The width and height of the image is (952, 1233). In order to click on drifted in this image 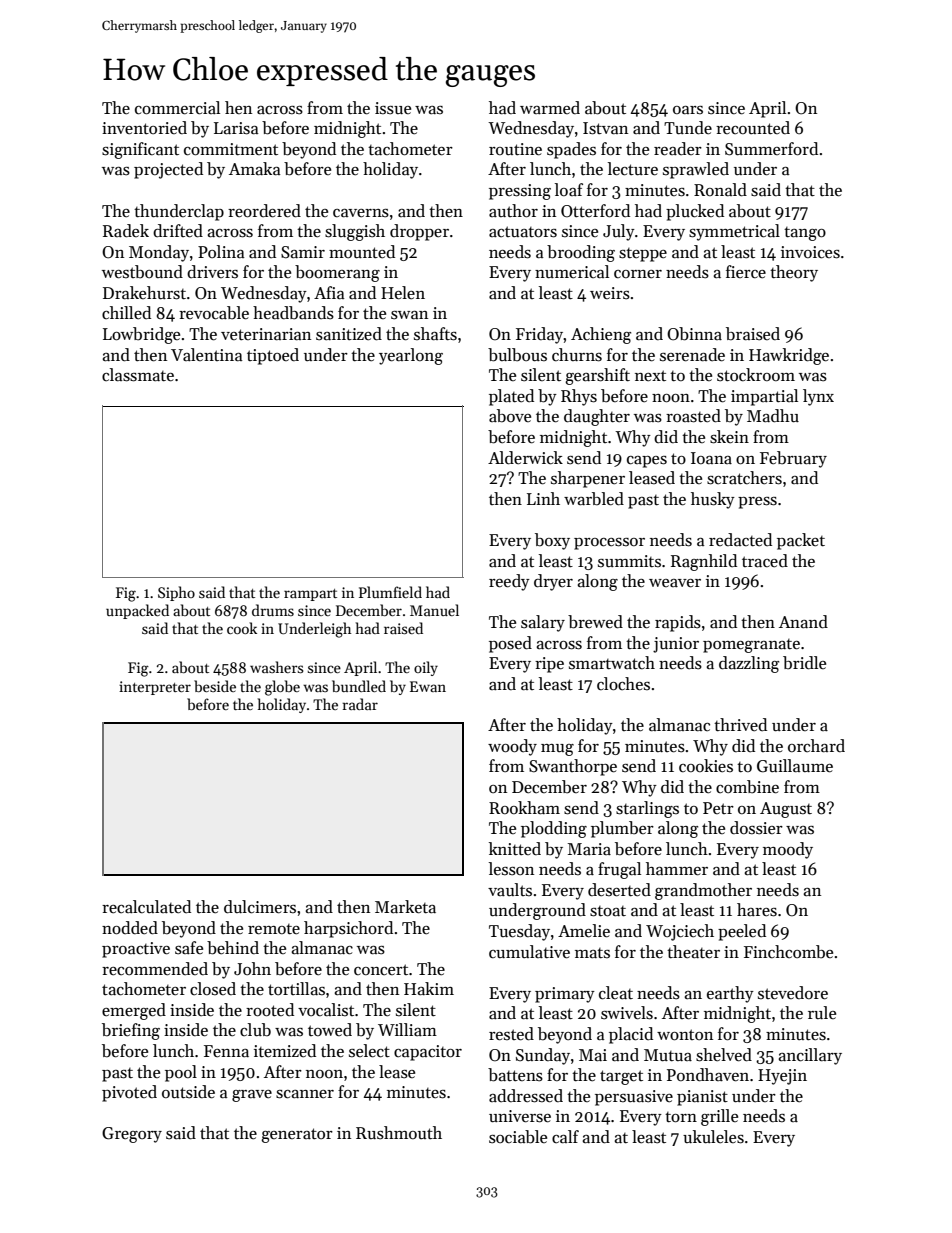, I will do `click(178, 231)`.
